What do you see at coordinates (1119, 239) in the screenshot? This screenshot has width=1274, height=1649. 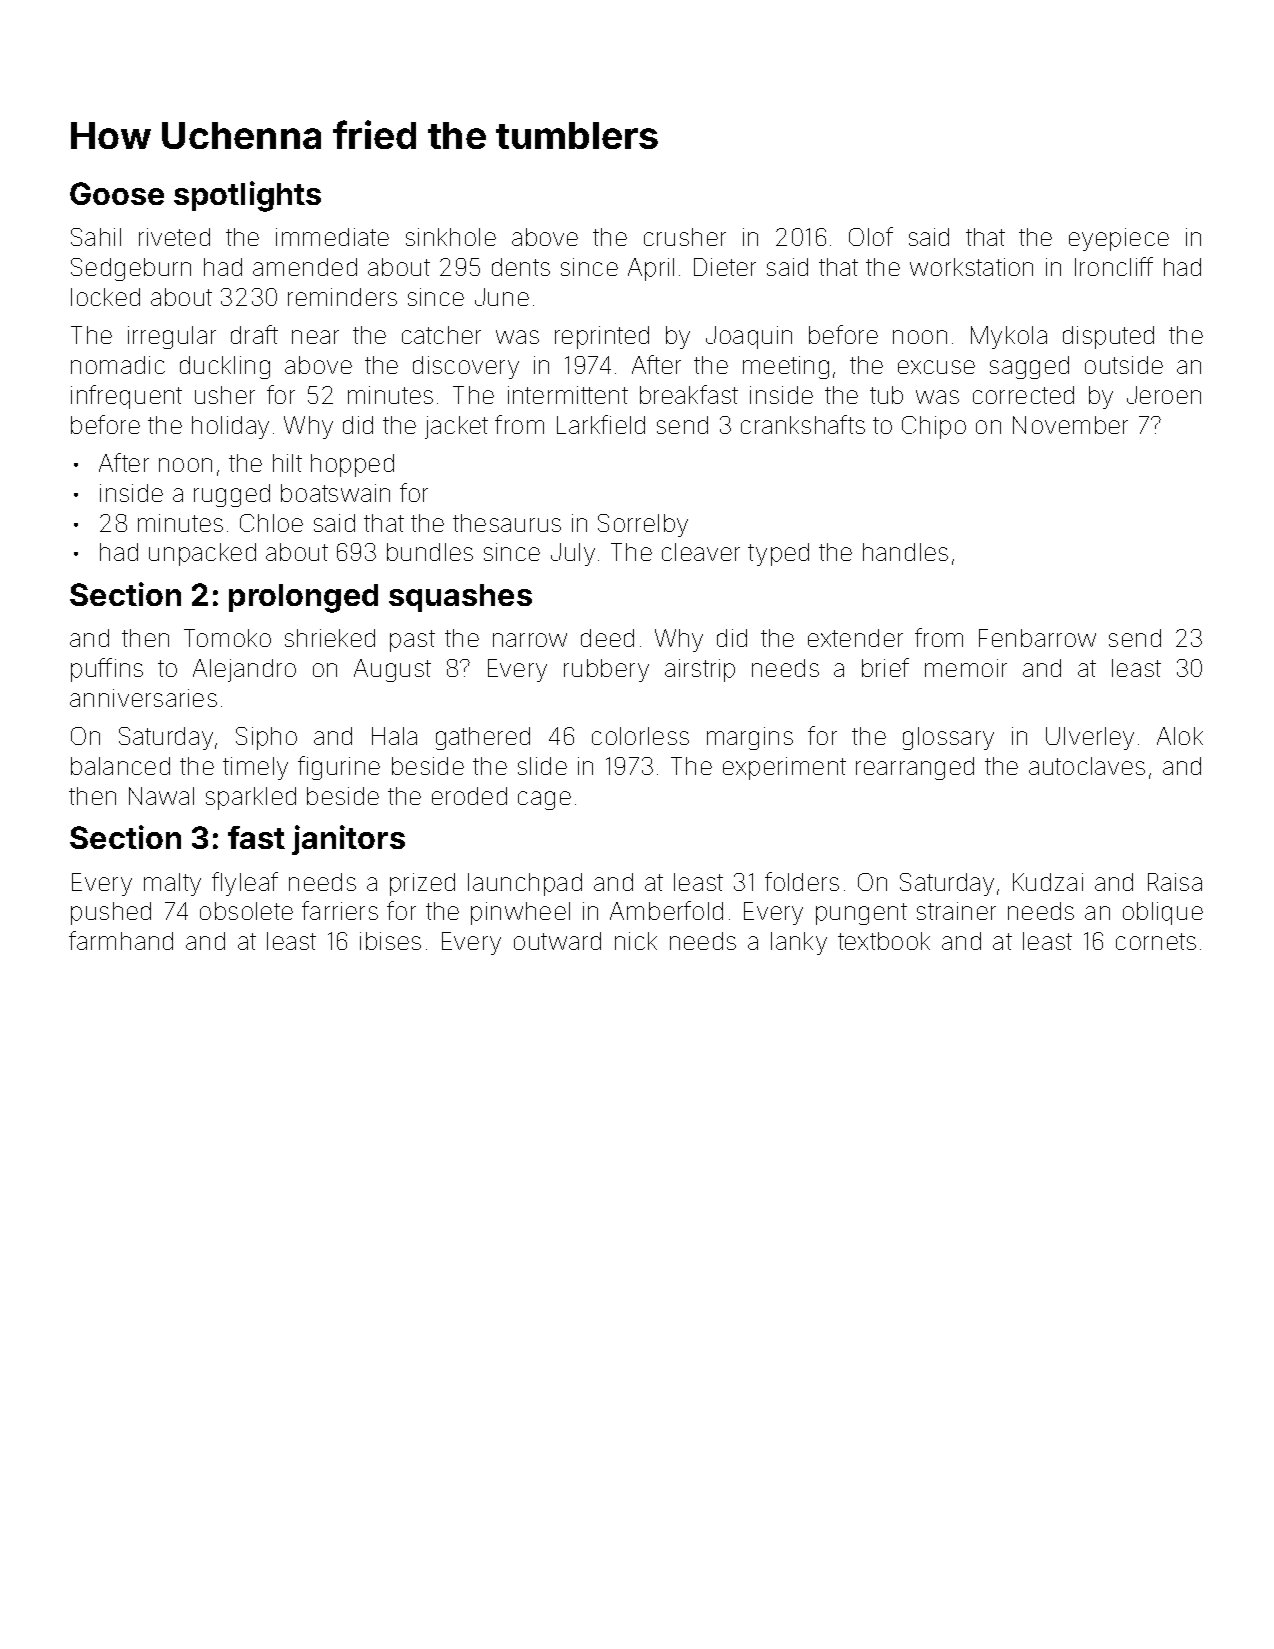 I see `eyepiece` at bounding box center [1119, 239].
